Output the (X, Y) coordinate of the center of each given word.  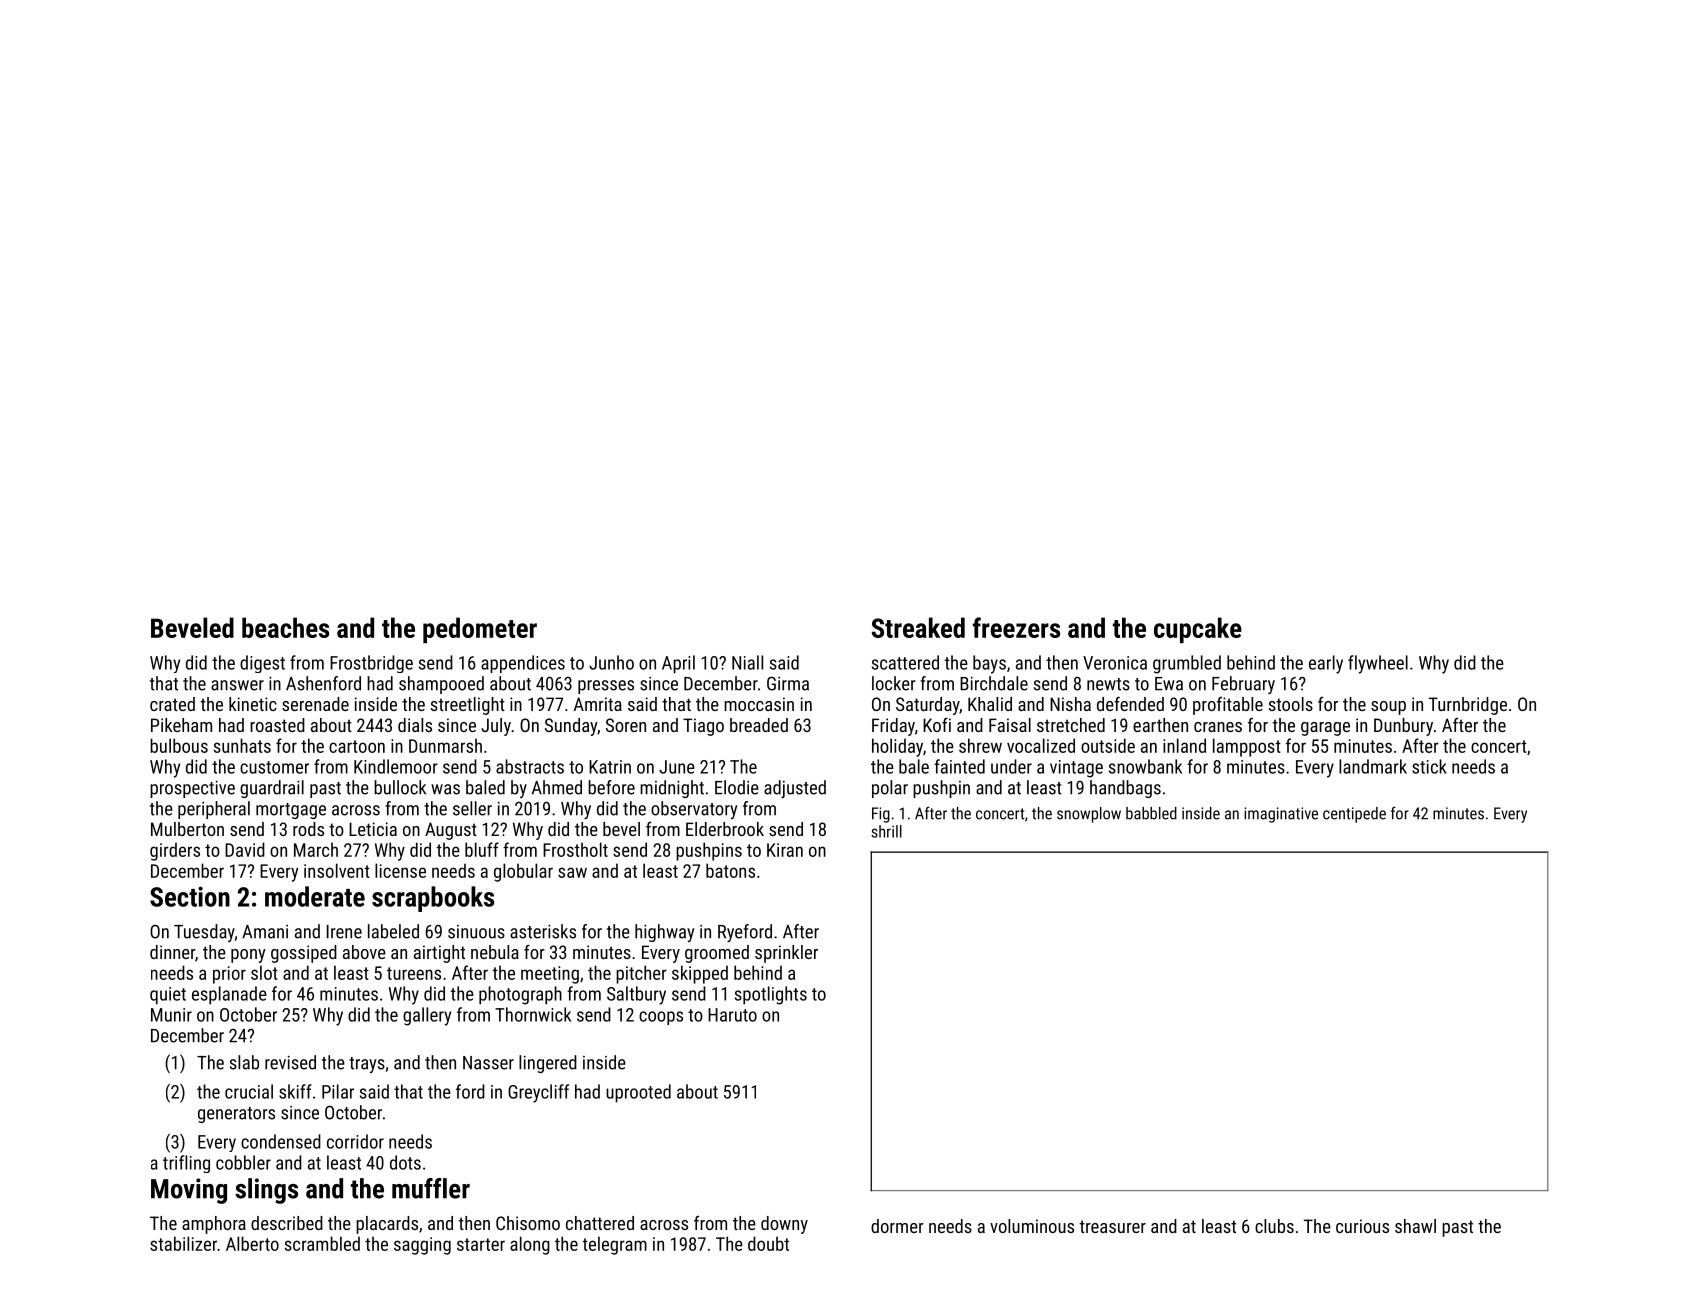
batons (730, 870)
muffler (431, 1188)
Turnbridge (1468, 706)
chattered (600, 1223)
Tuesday (204, 933)
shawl (1415, 1226)
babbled (1151, 813)
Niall (747, 662)
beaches (285, 627)
